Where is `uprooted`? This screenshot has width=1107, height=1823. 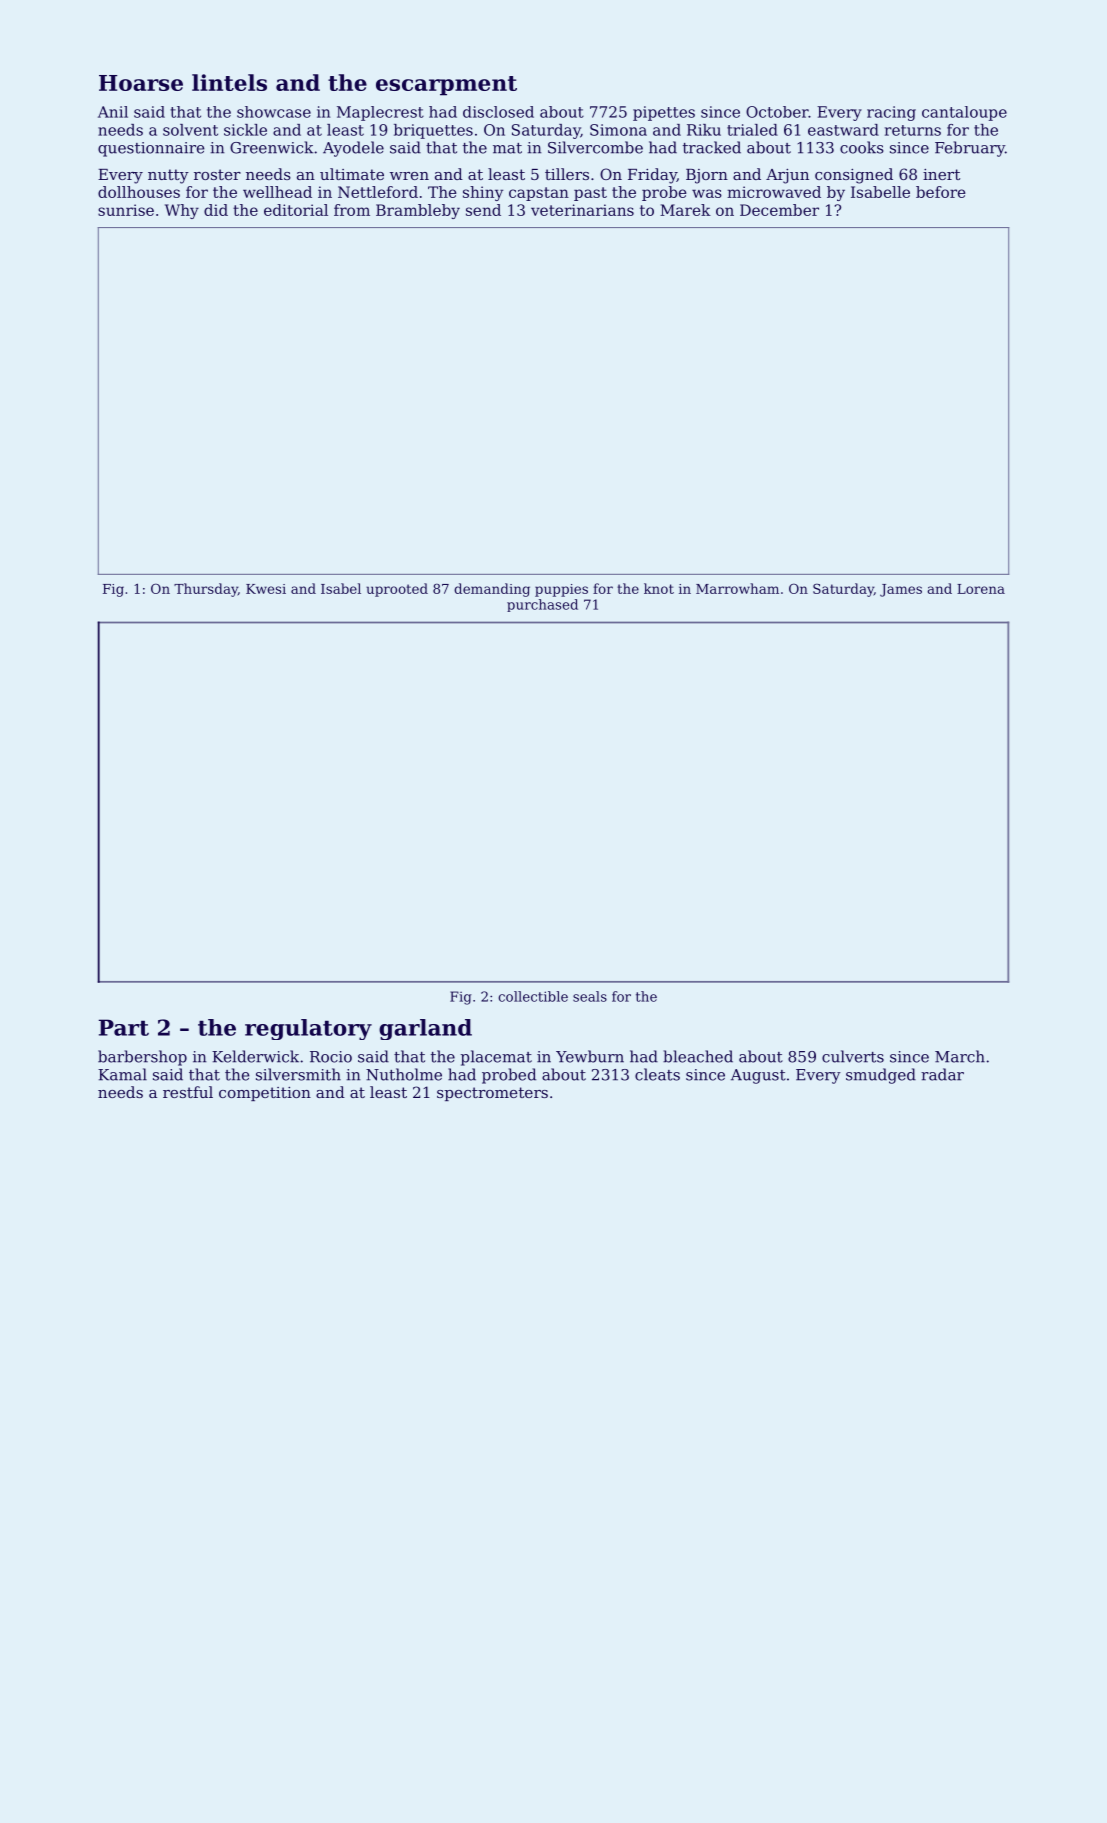
uprooted is located at coordinates (397, 590).
